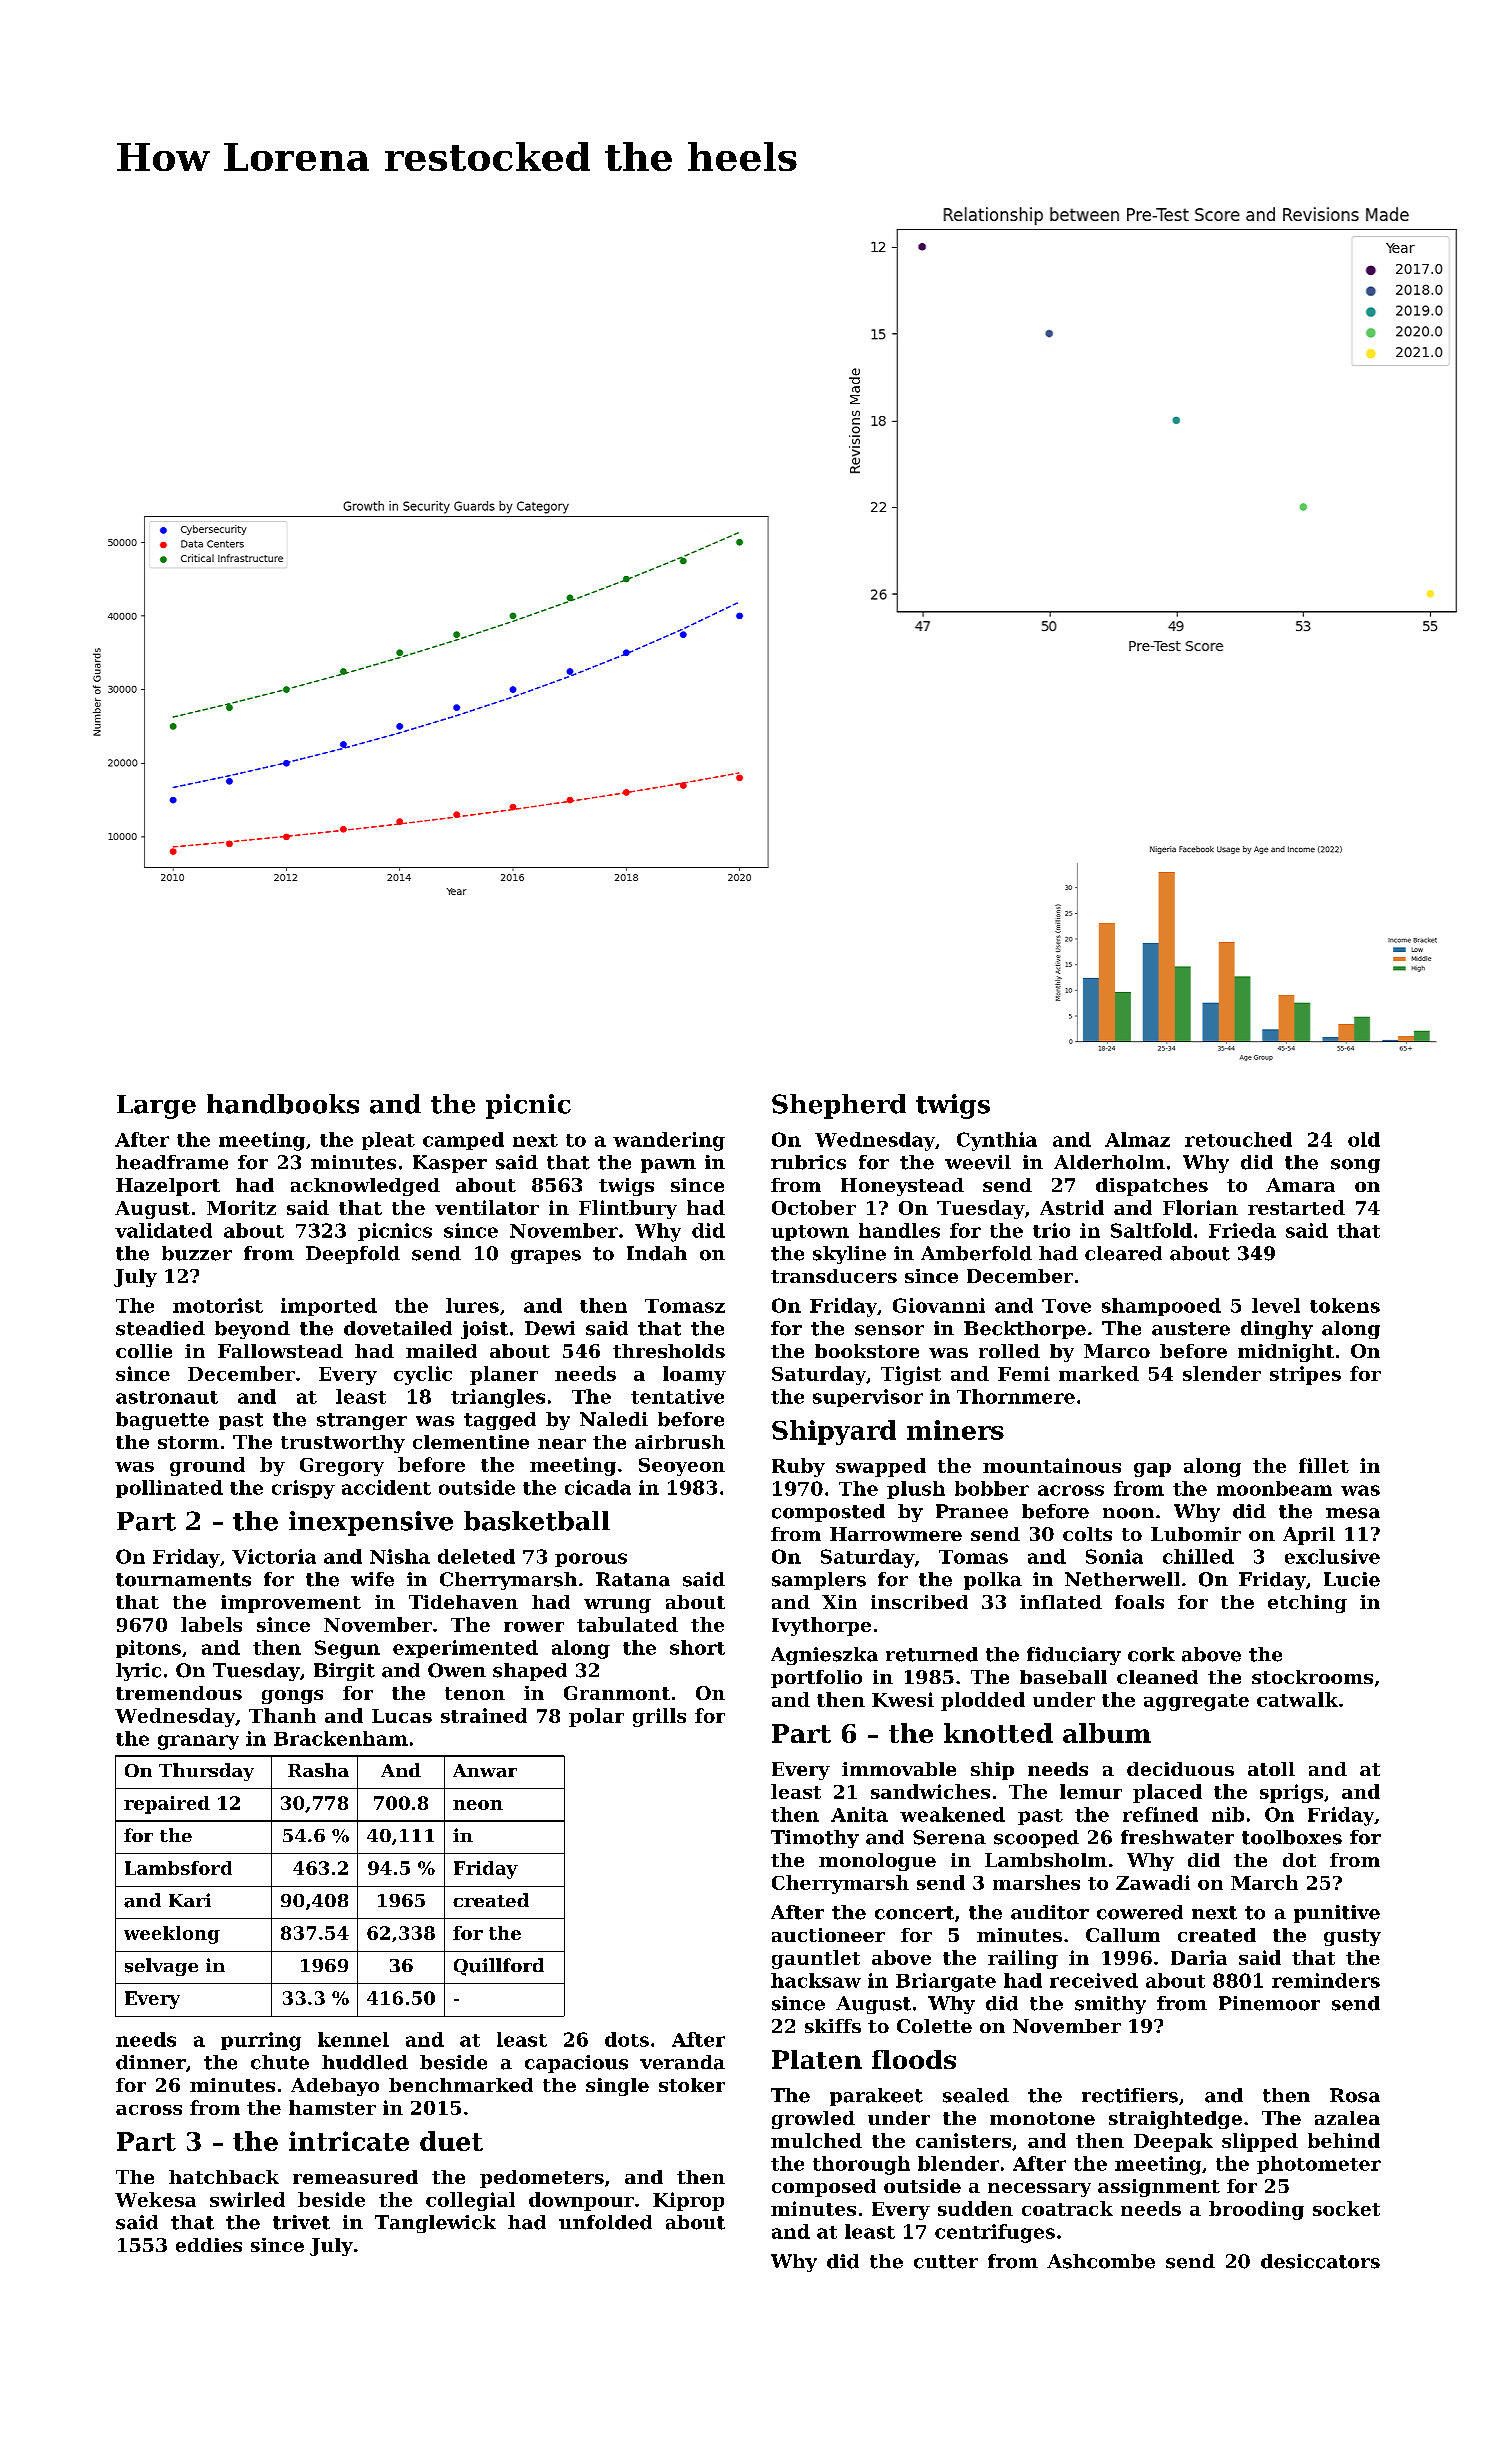 This screenshot has height=2464, width=1496. What do you see at coordinates (605, 2222) in the screenshot?
I see `unfolded` at bounding box center [605, 2222].
